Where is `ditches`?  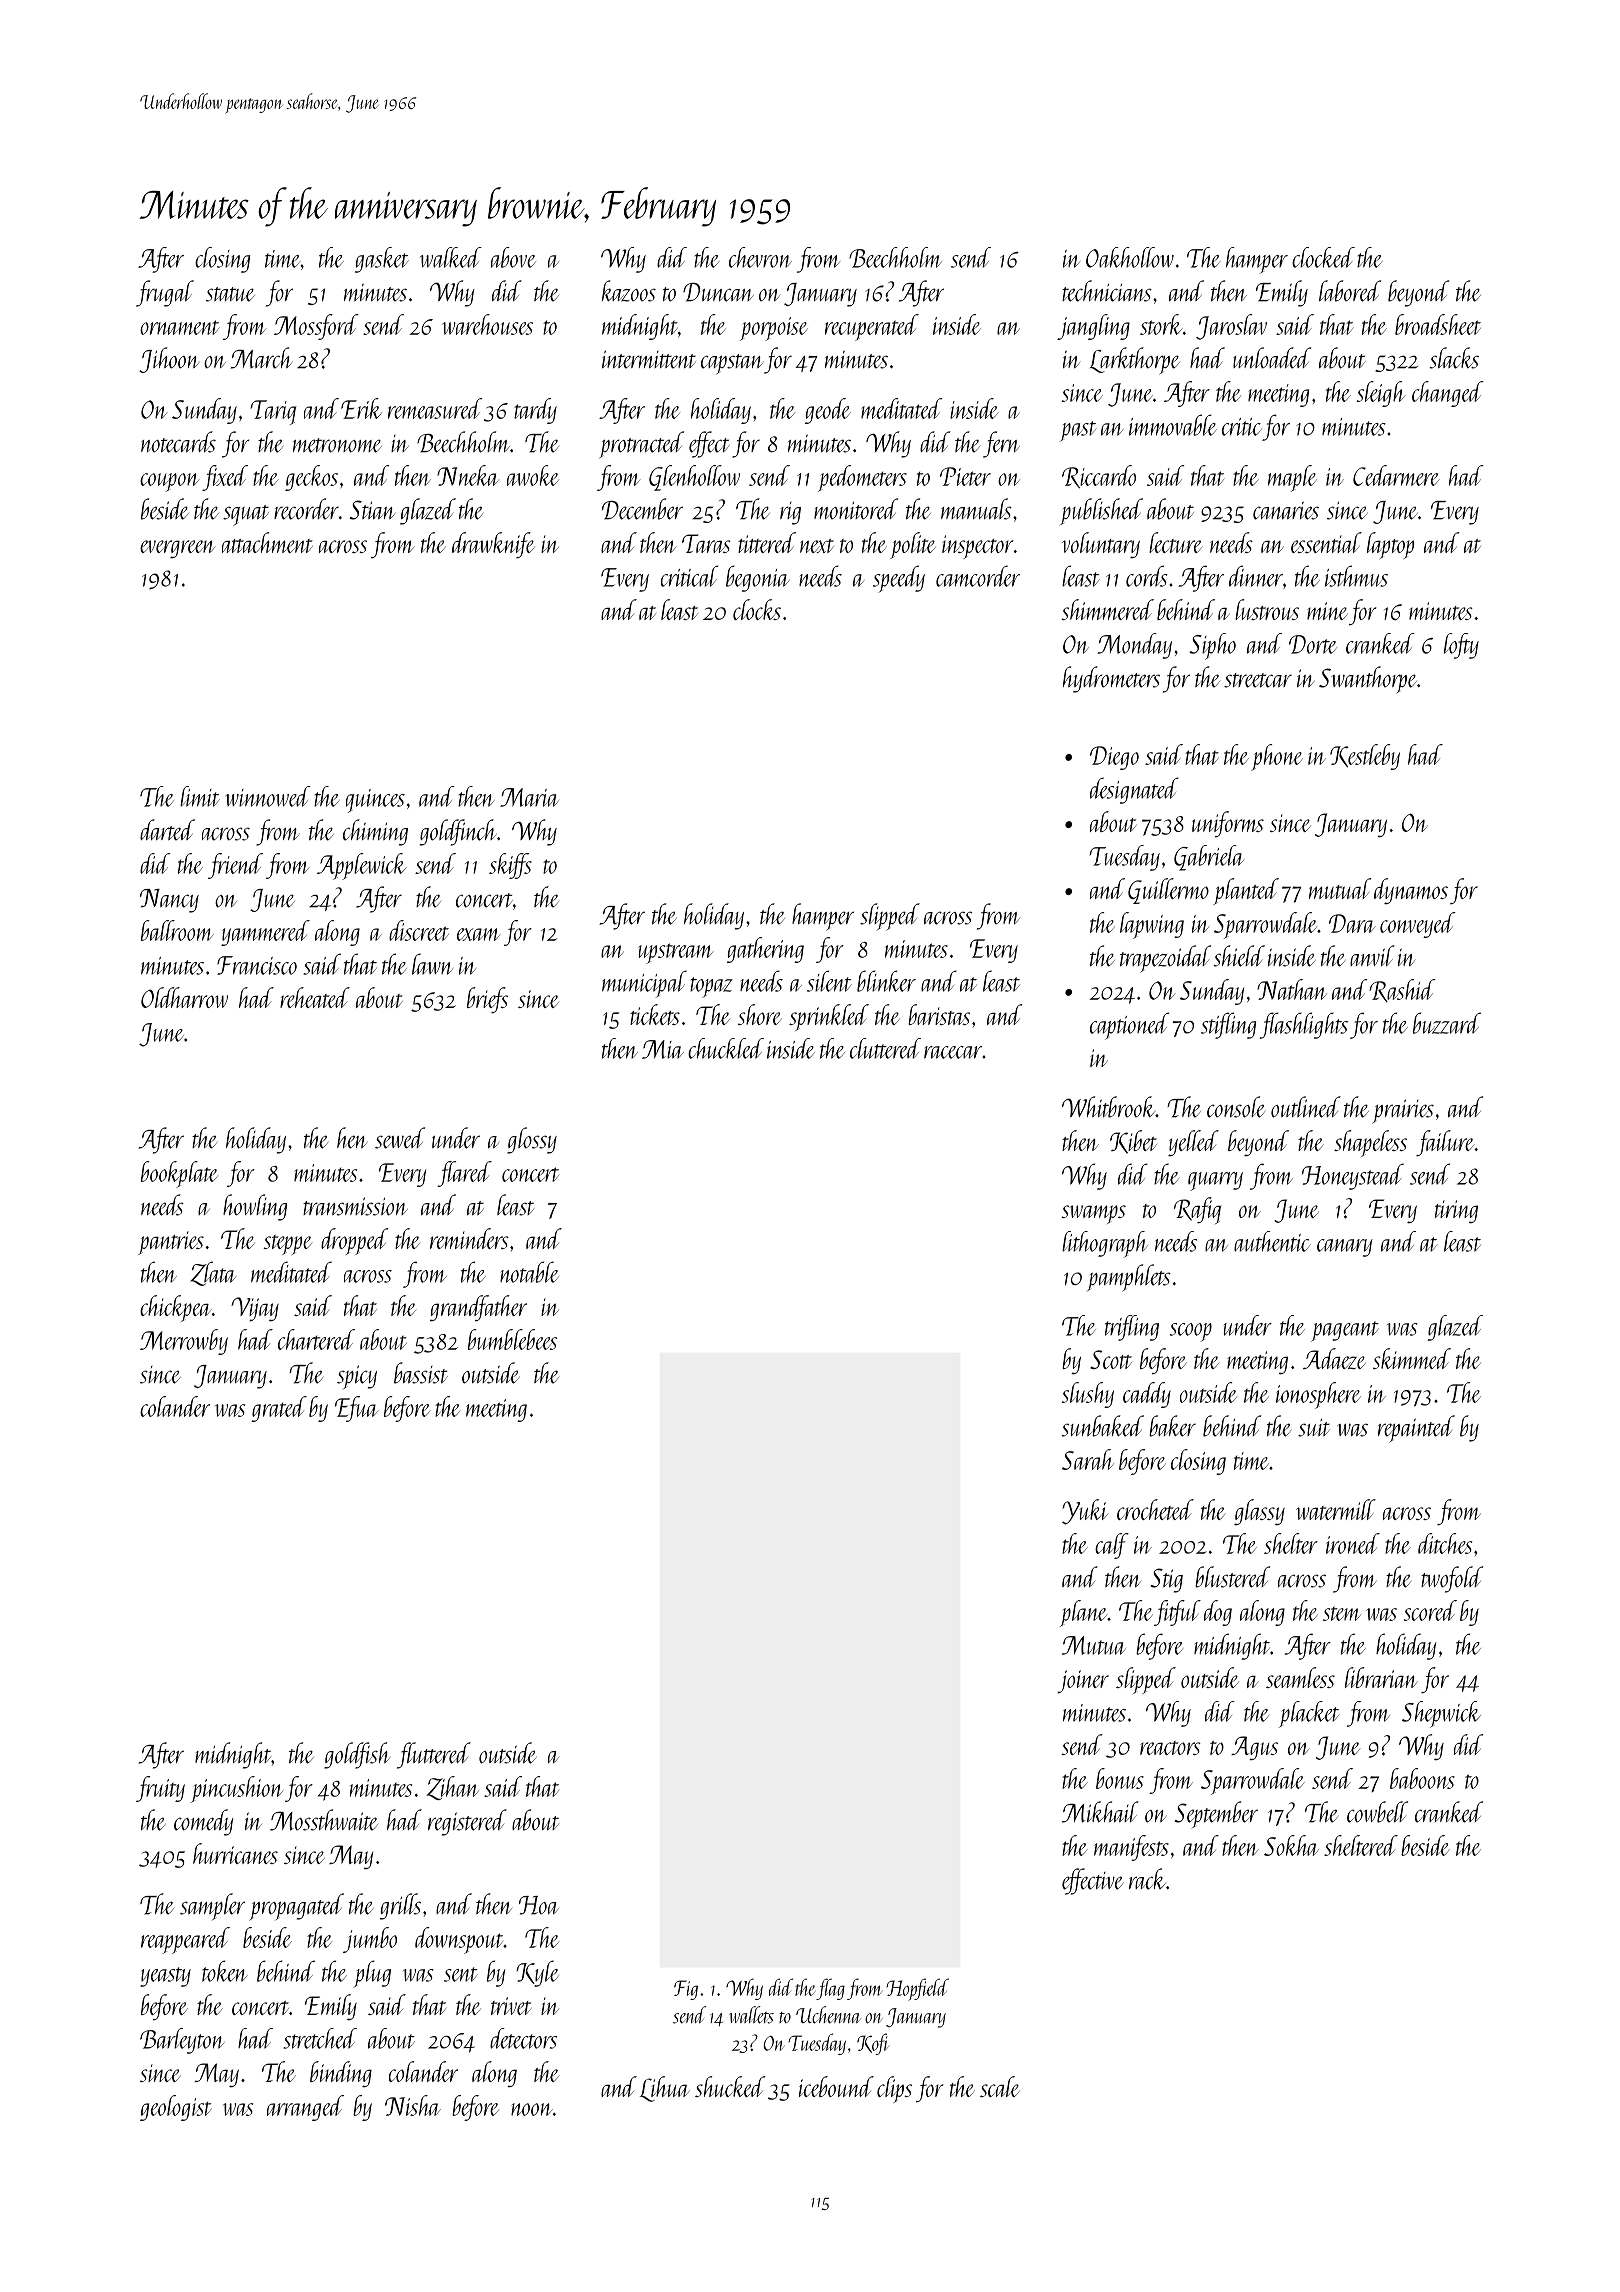 ditches is located at coordinates (1445, 1543).
